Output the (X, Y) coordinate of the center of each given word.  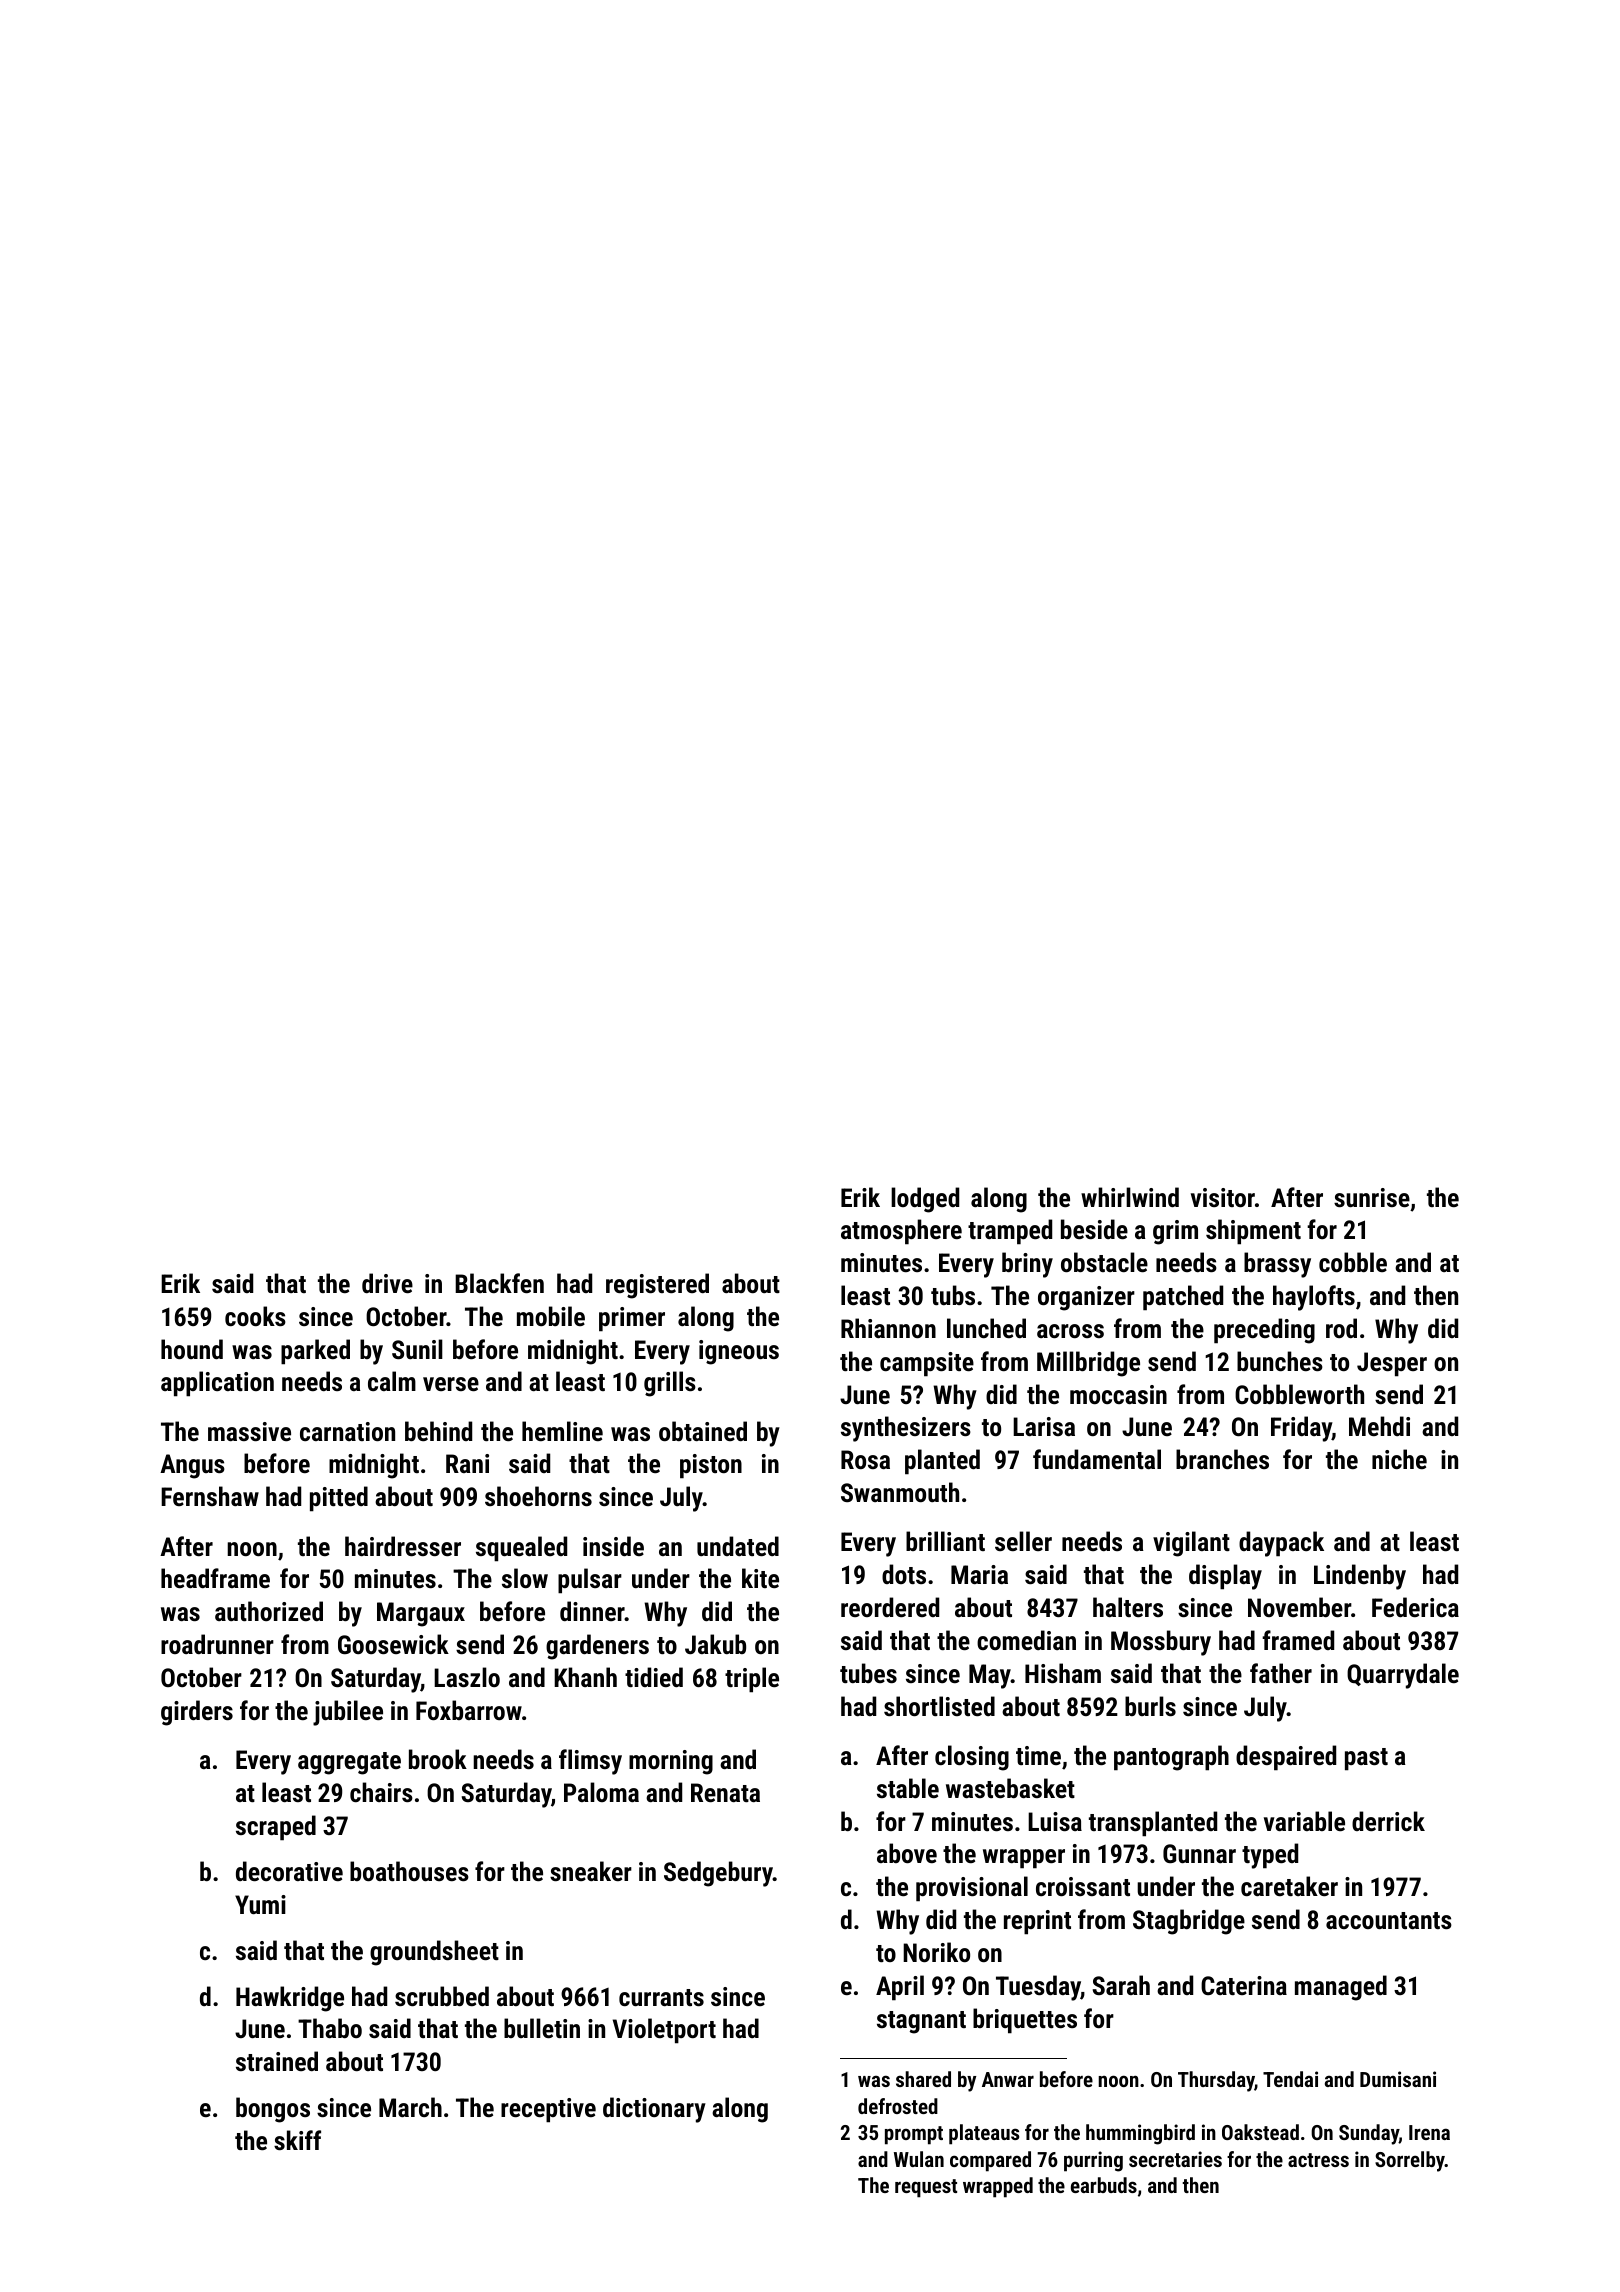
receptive (548, 2110)
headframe (215, 1578)
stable (908, 1788)
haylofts (1314, 1298)
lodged (925, 1200)
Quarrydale (1403, 1676)
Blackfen (499, 1283)
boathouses (409, 1871)
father (1281, 1673)
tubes (868, 1673)
